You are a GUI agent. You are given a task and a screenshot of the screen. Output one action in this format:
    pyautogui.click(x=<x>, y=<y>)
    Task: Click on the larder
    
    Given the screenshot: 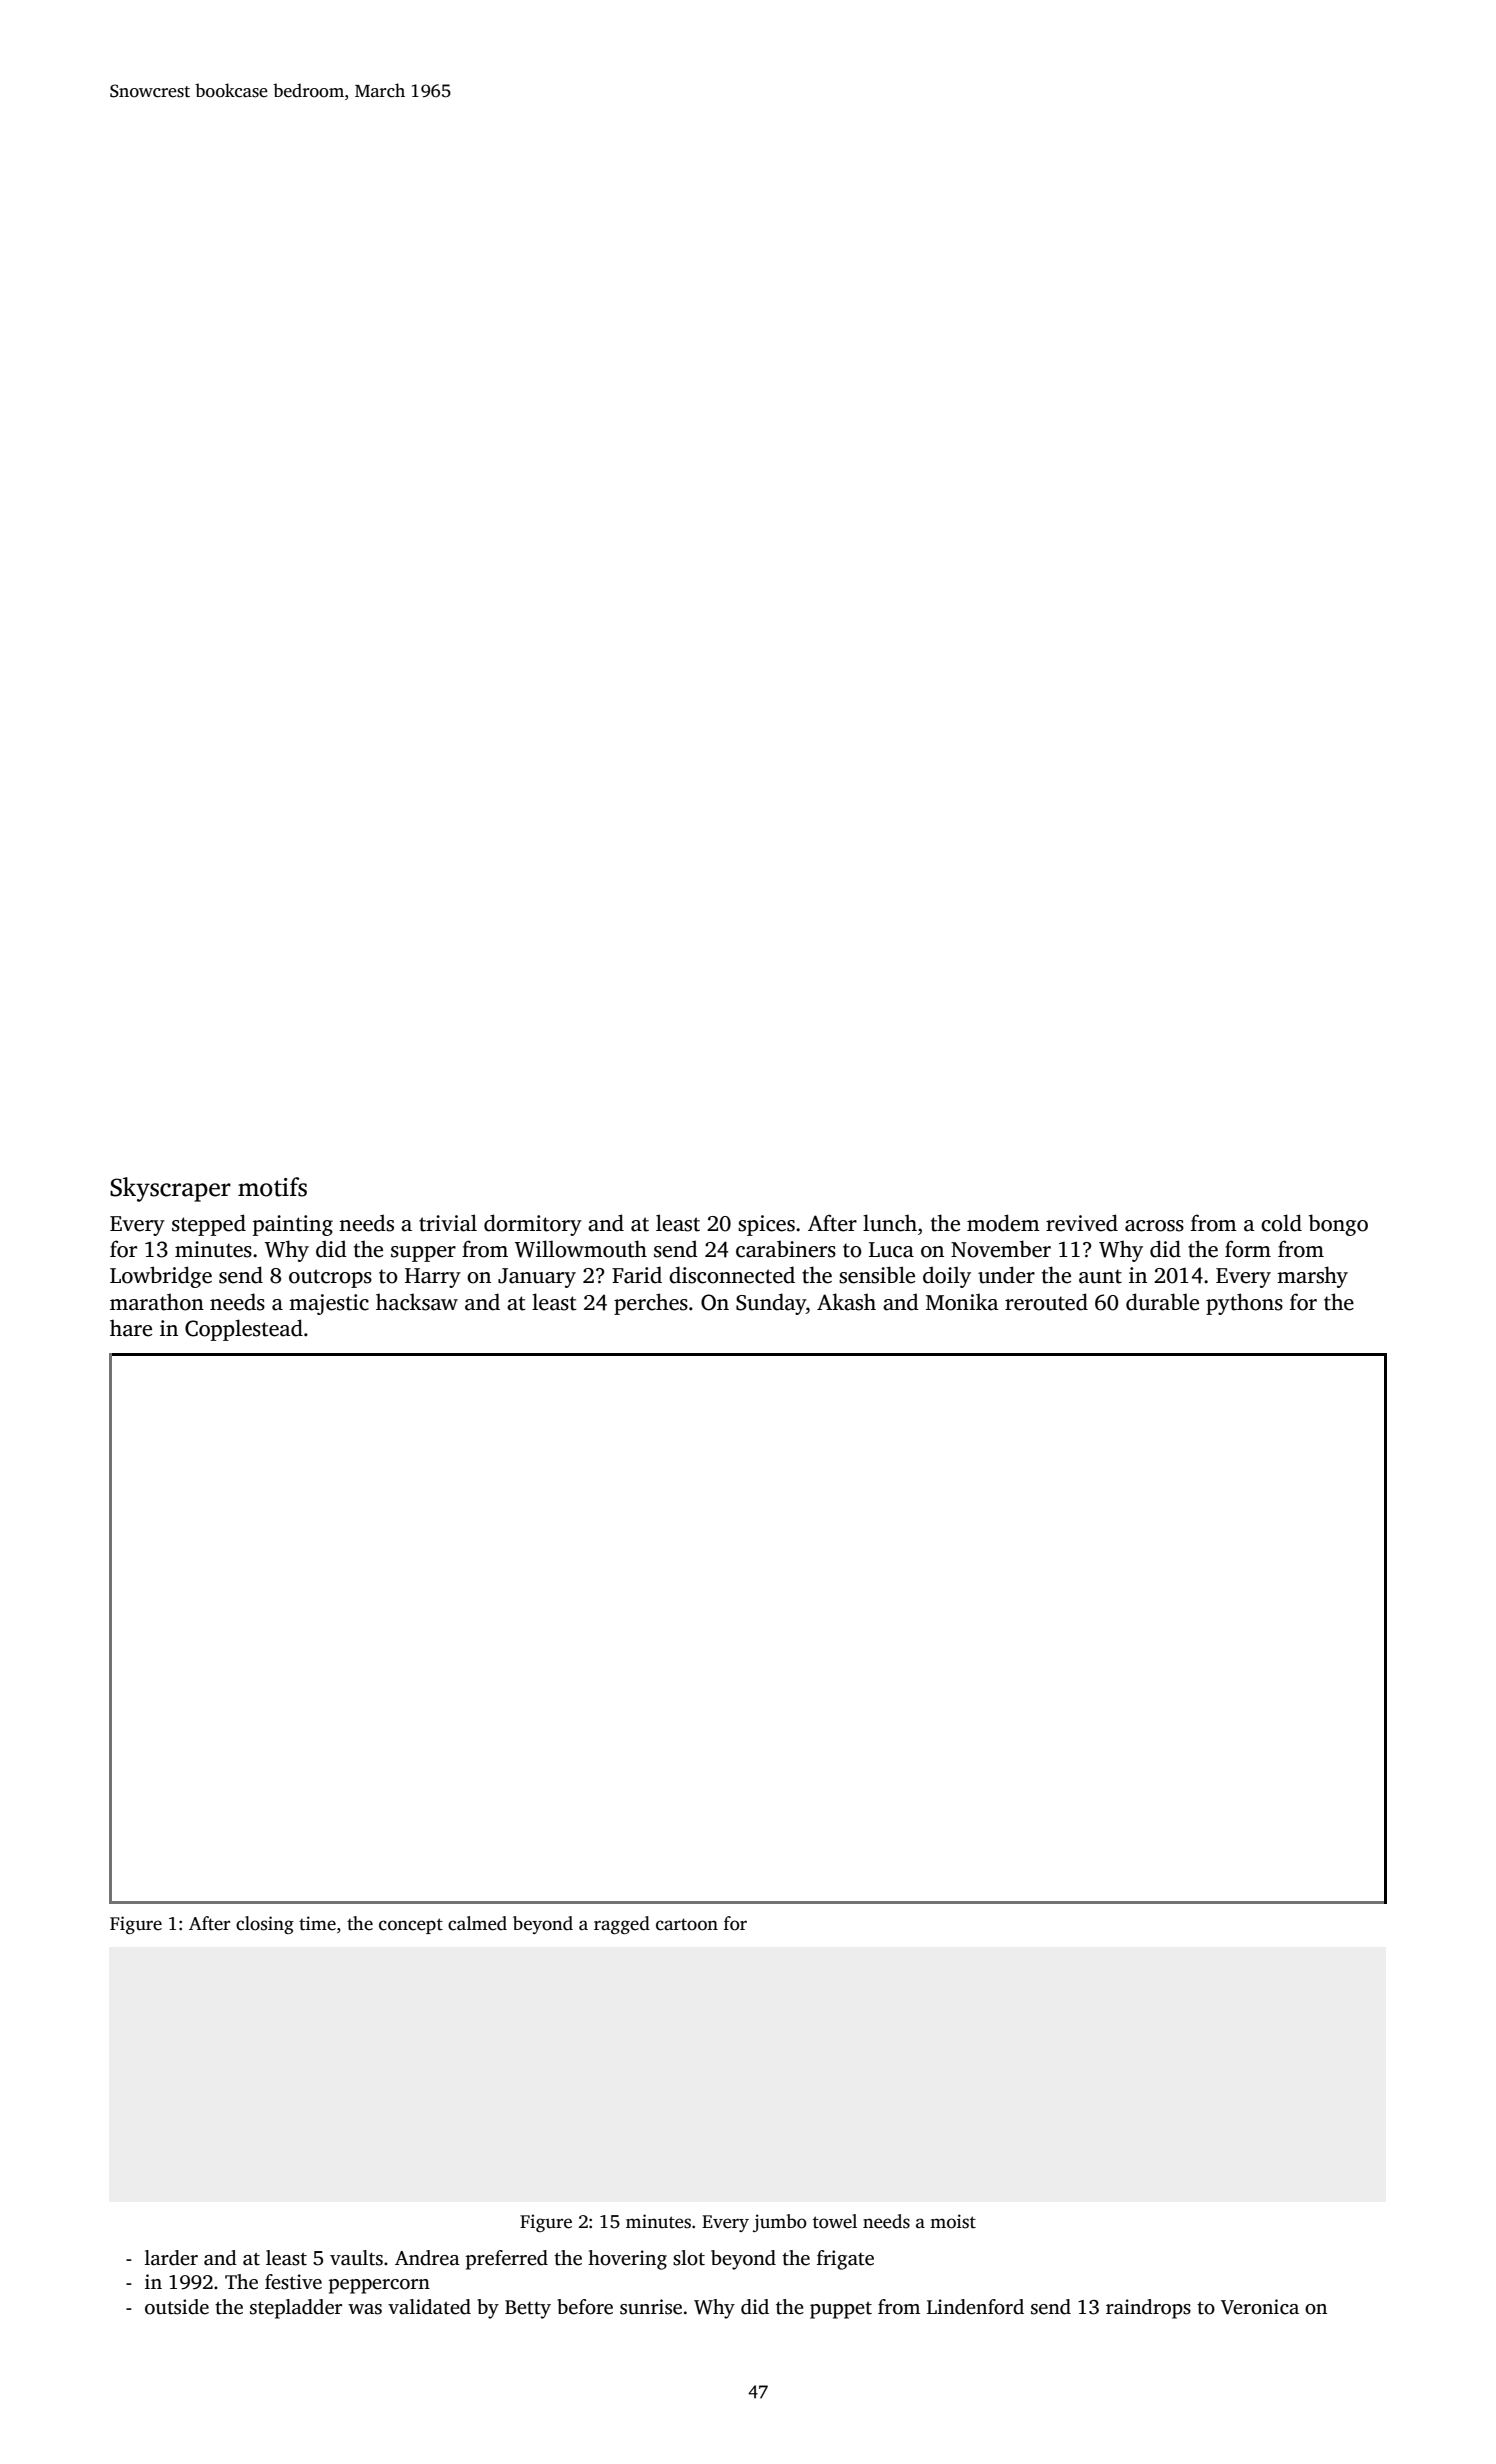 What is the action you would take?
    pyautogui.click(x=171, y=2258)
